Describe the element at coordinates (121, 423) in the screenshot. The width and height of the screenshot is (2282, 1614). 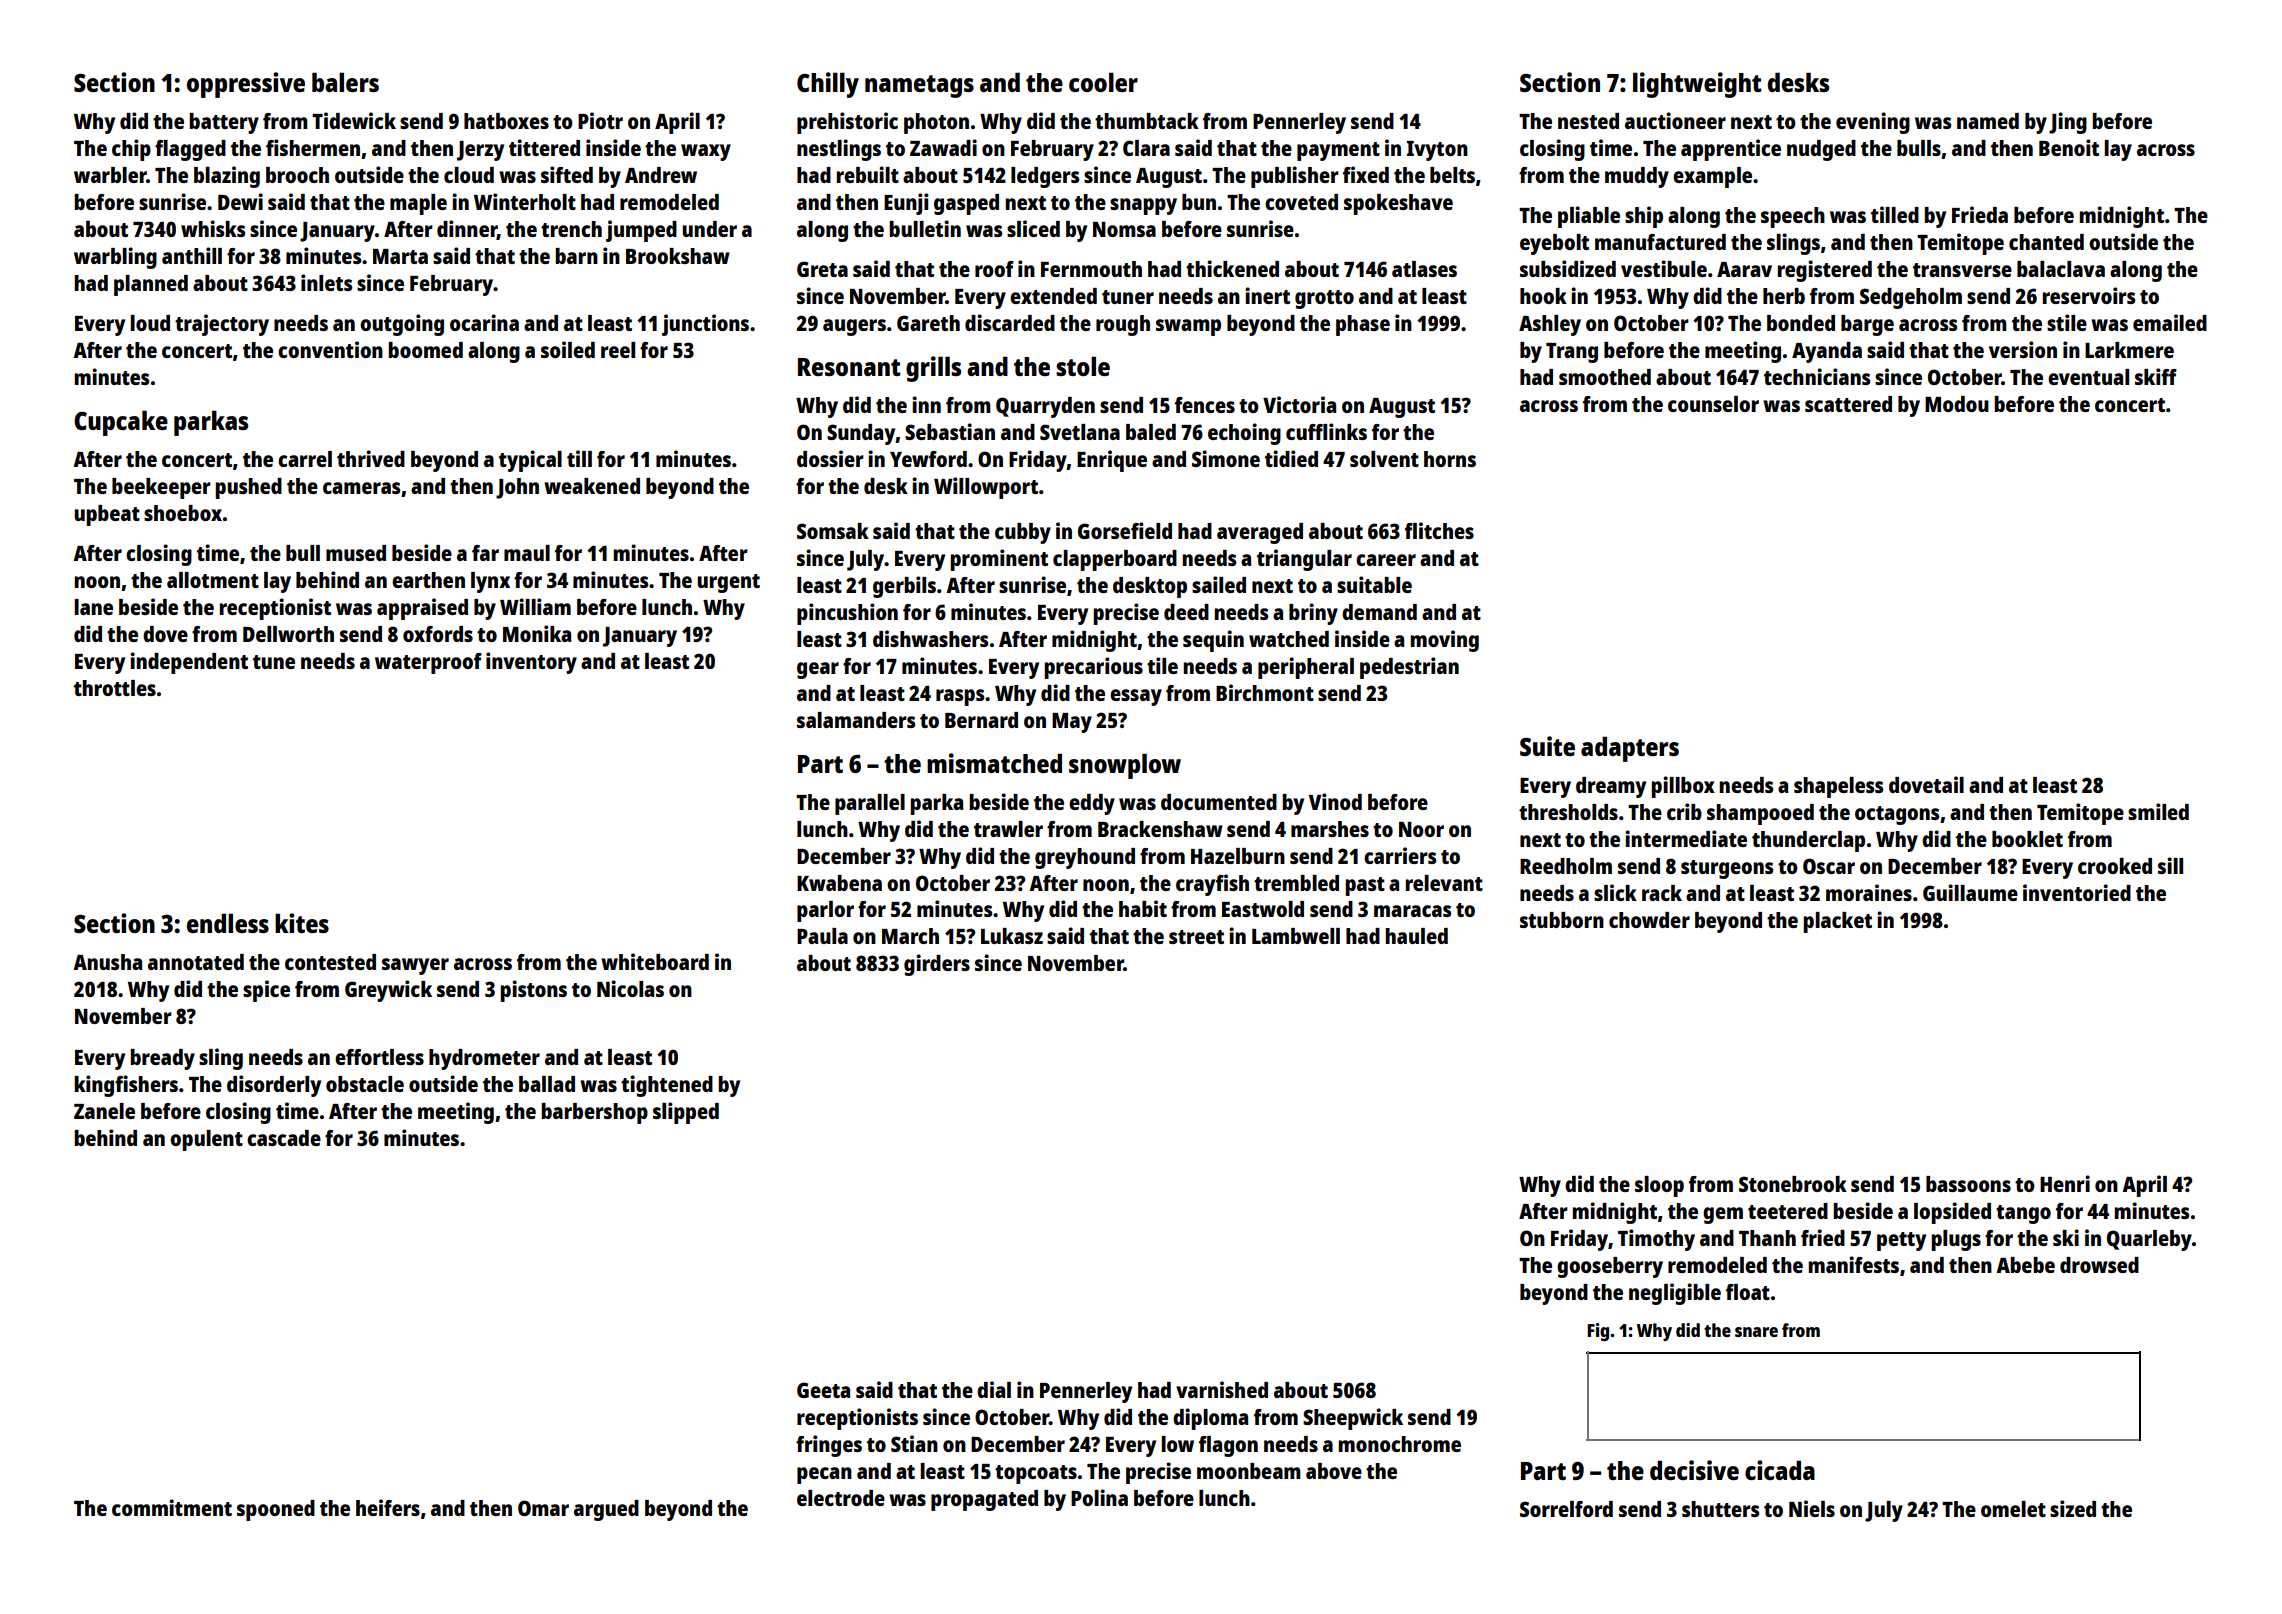
I see `Cupcake` at that location.
